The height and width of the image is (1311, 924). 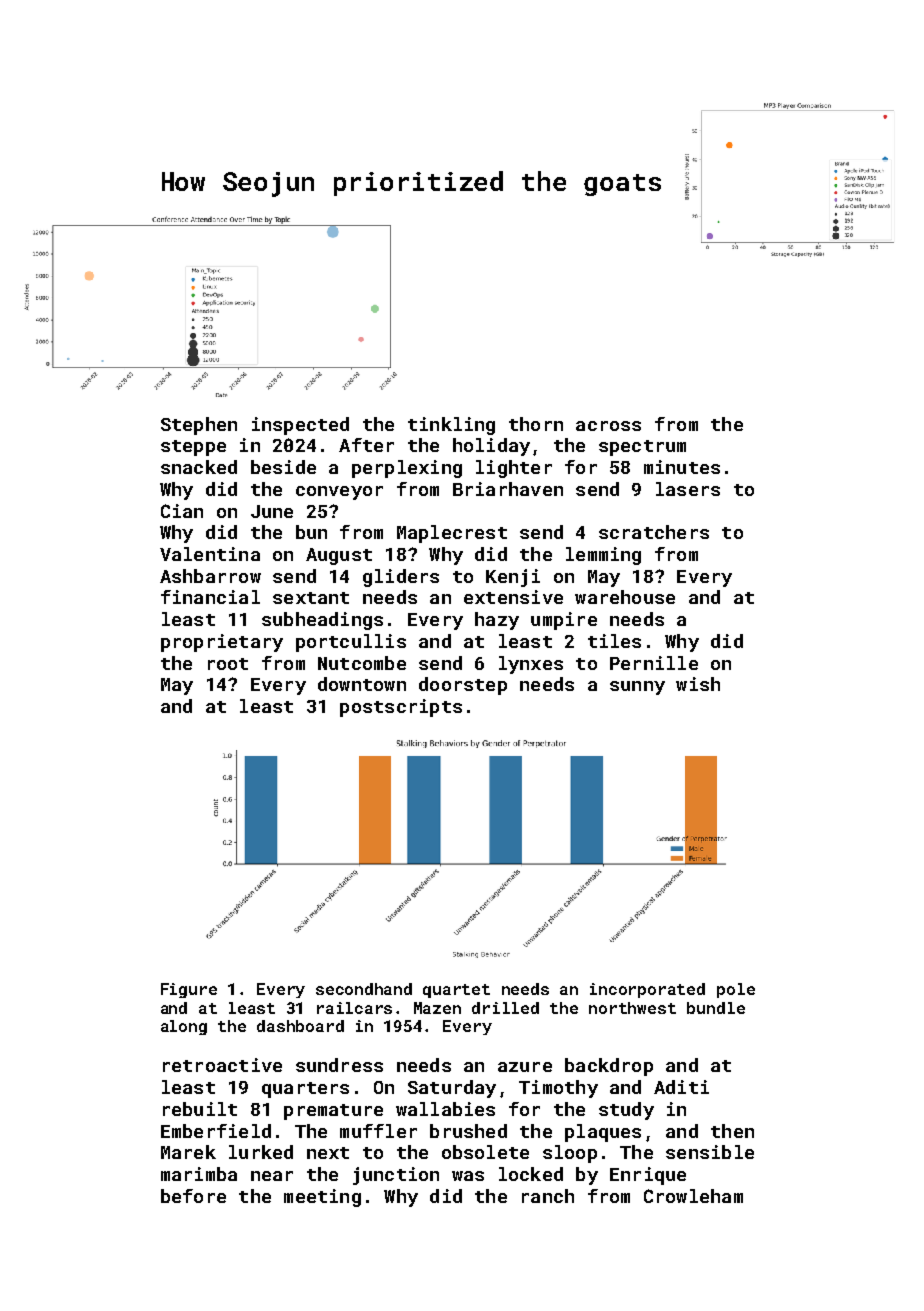 I want to click on locked, so click(x=531, y=1174).
